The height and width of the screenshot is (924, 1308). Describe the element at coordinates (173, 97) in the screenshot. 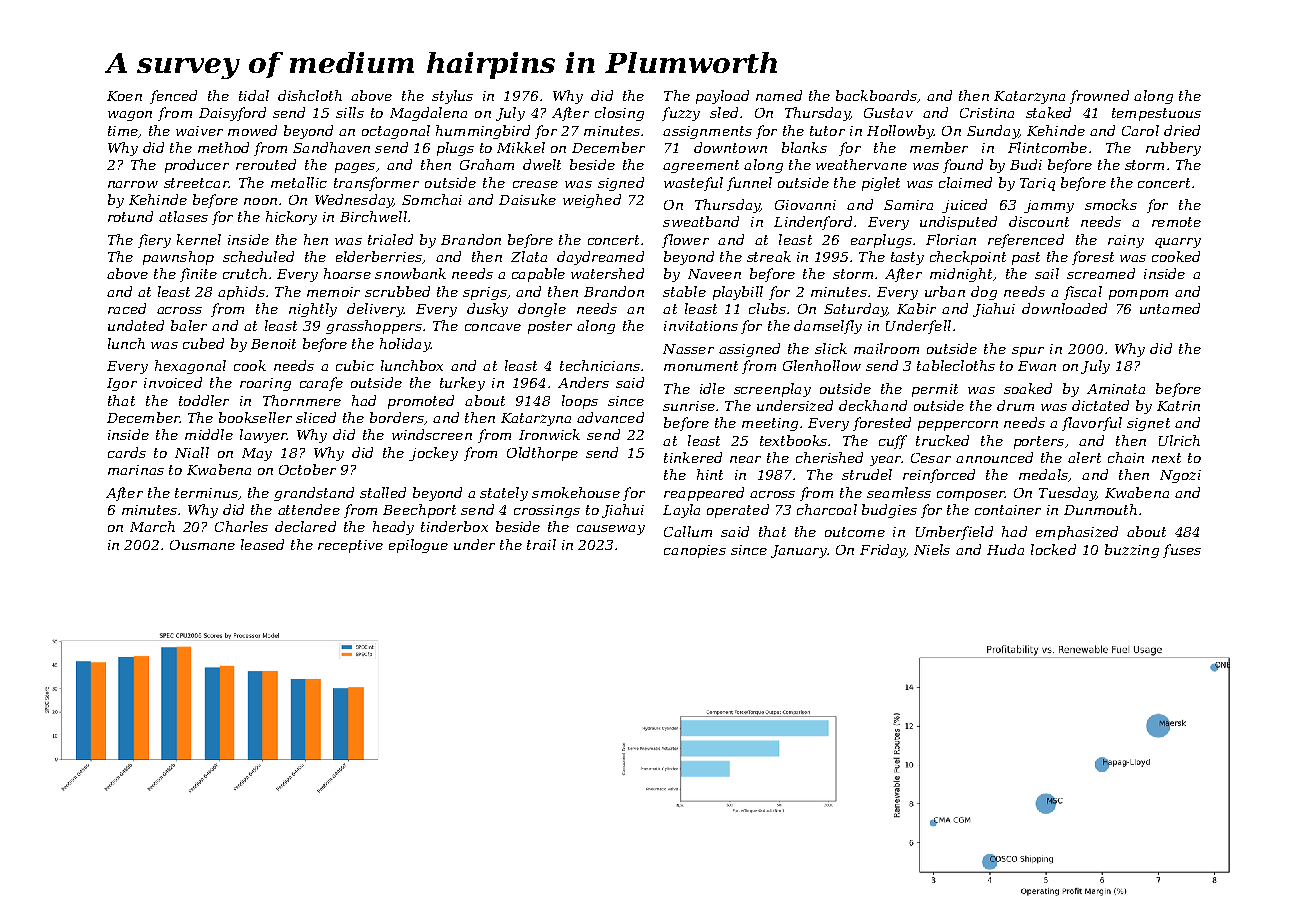

I see `fenced` at that location.
